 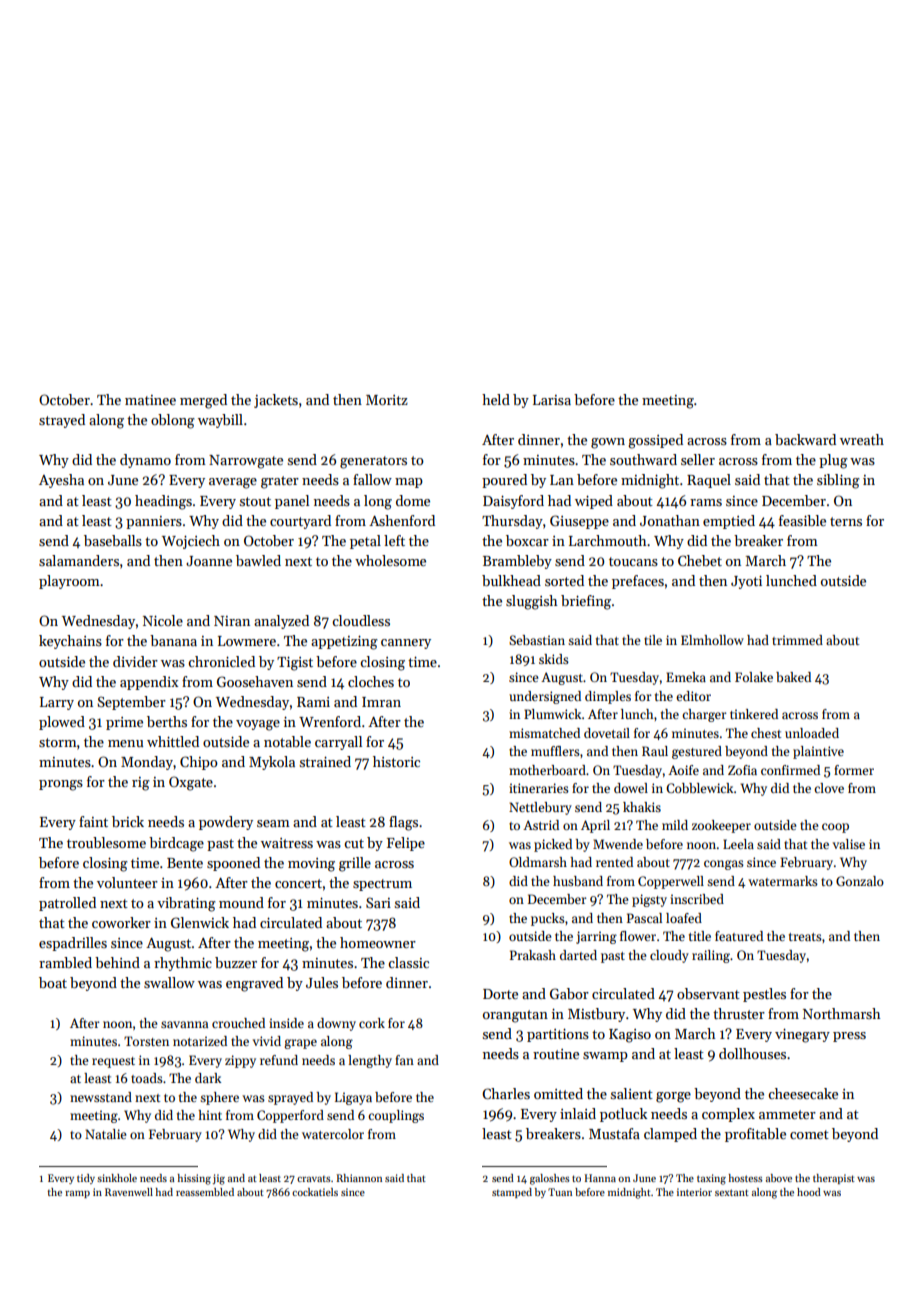 What do you see at coordinates (842, 1013) in the screenshot?
I see `Northmarsh` at bounding box center [842, 1013].
